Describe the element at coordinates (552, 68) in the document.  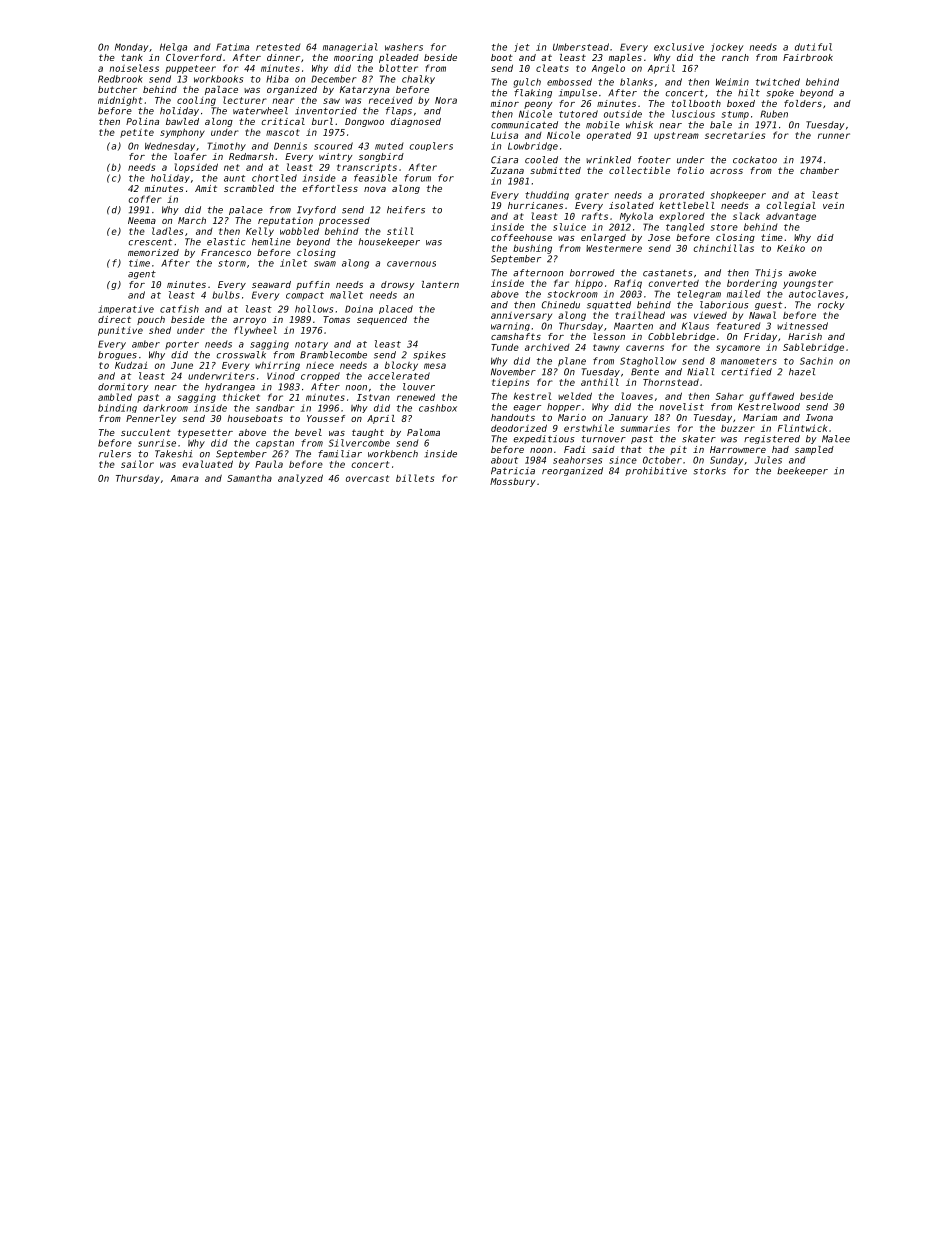
I see `cleats` at that location.
